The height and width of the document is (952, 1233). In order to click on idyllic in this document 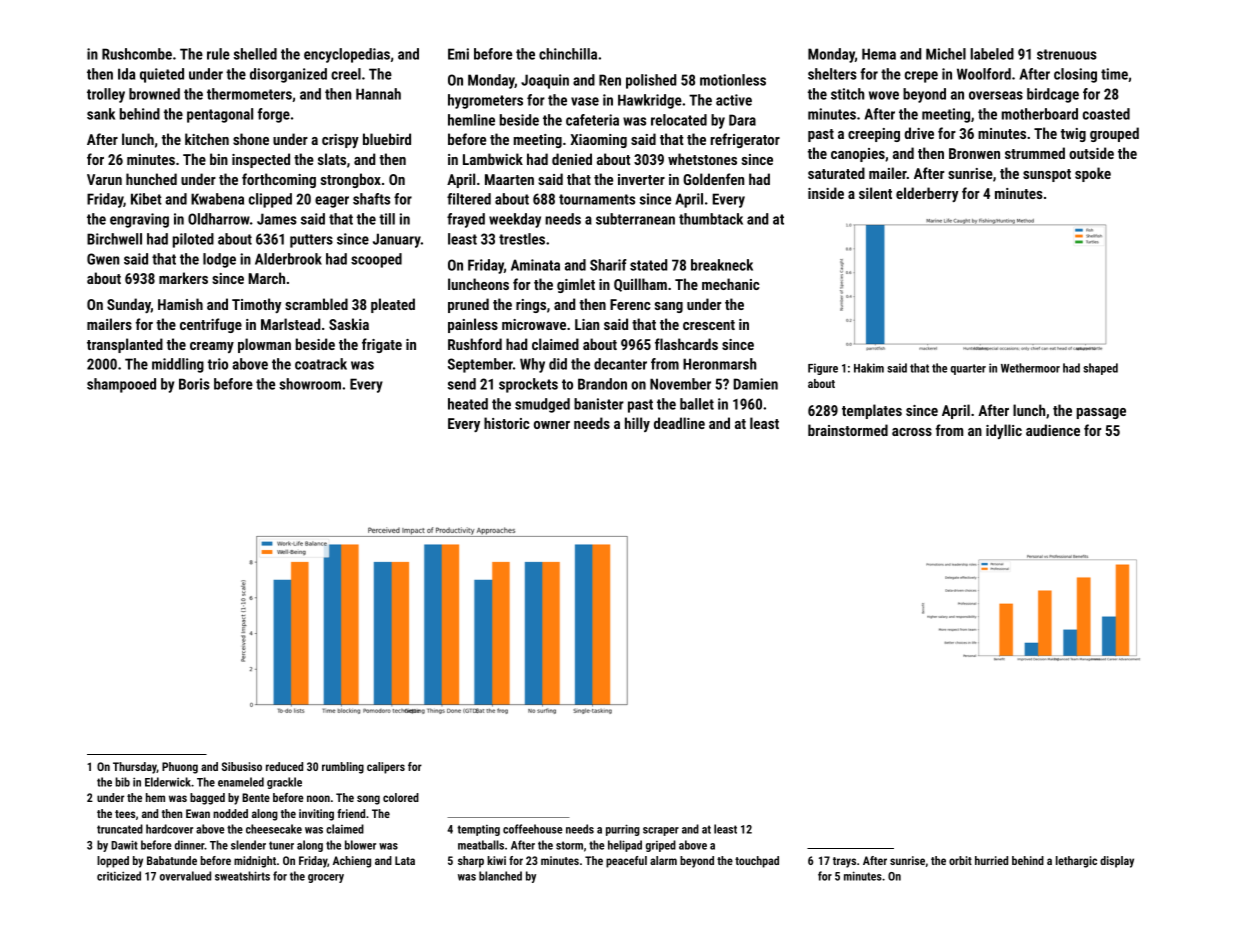, I will do `click(1004, 431)`.
